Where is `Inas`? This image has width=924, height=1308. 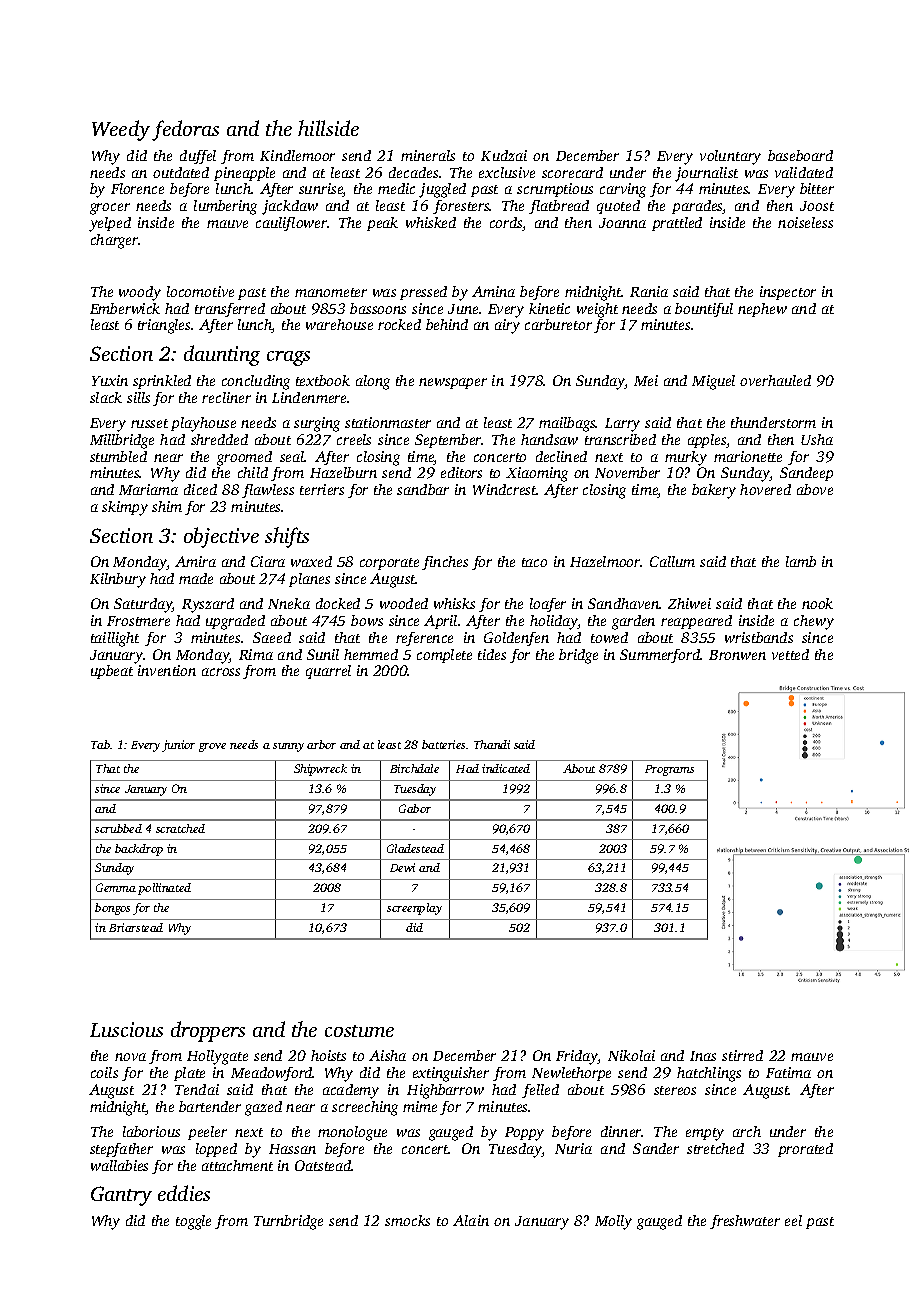 Inas is located at coordinates (703, 1056).
